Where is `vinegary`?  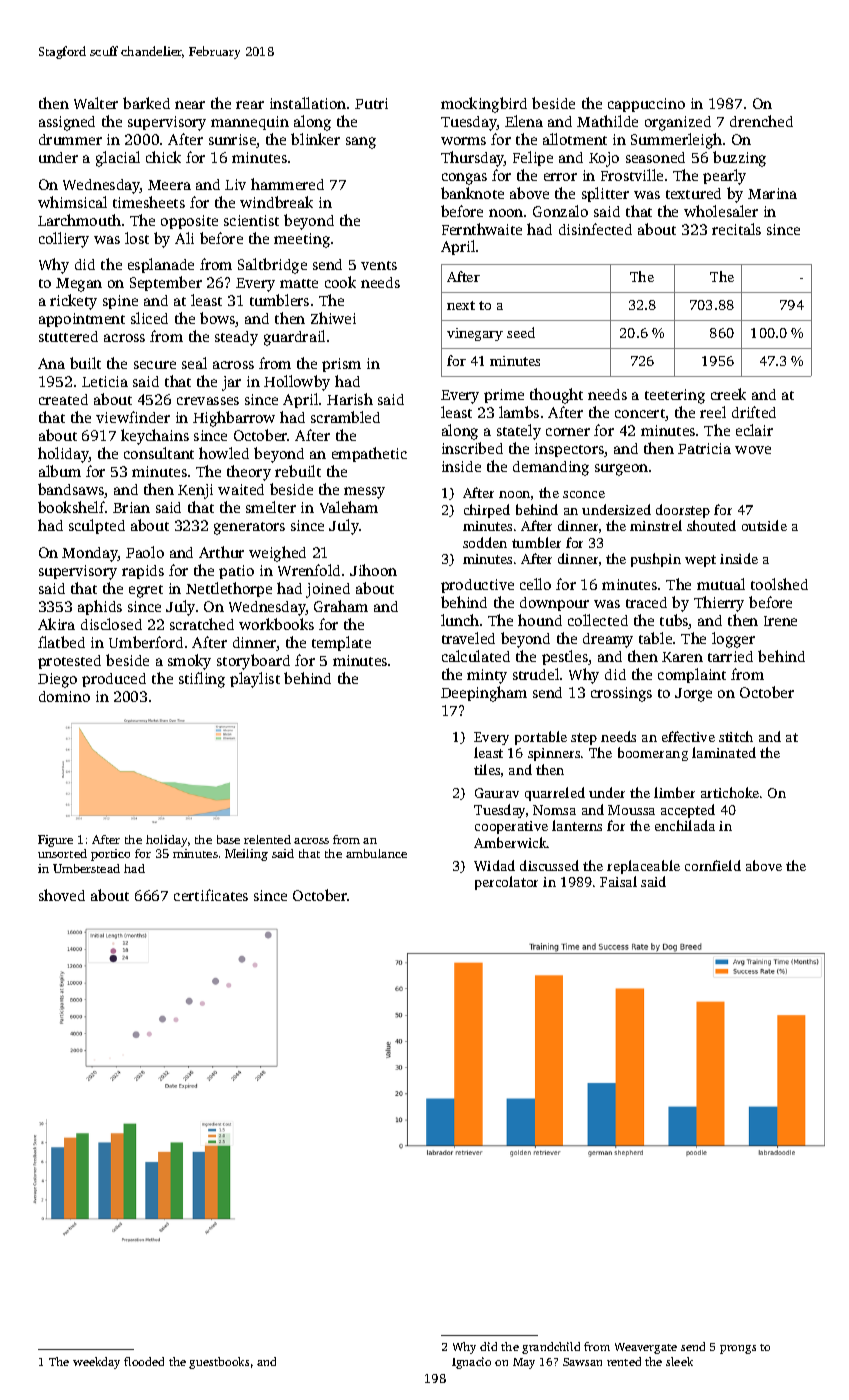 vinegary is located at coordinates (475, 334).
